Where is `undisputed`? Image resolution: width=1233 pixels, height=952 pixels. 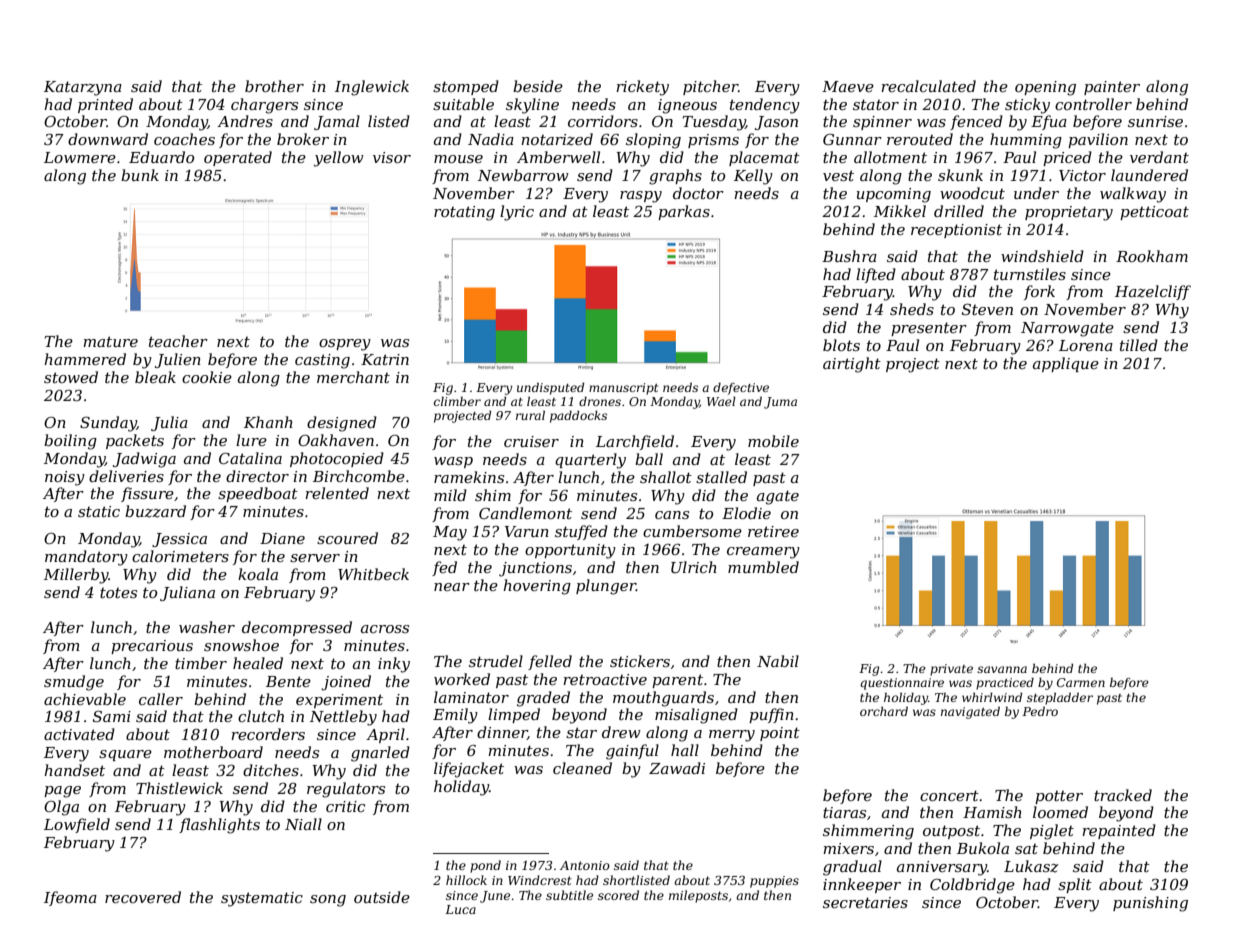
undisputed is located at coordinates (550, 389).
